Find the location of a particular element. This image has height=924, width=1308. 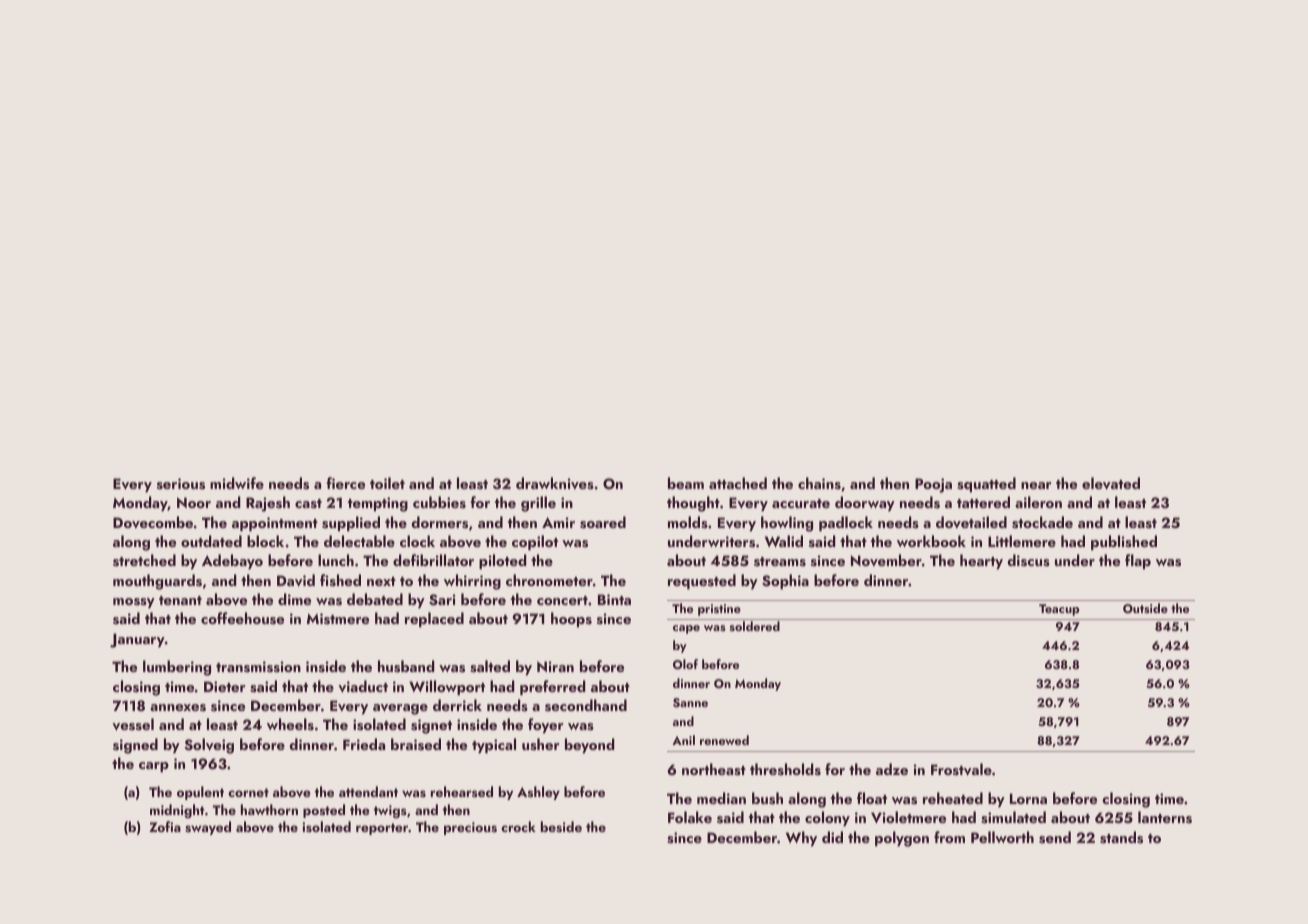

Niran is located at coordinates (555, 666).
